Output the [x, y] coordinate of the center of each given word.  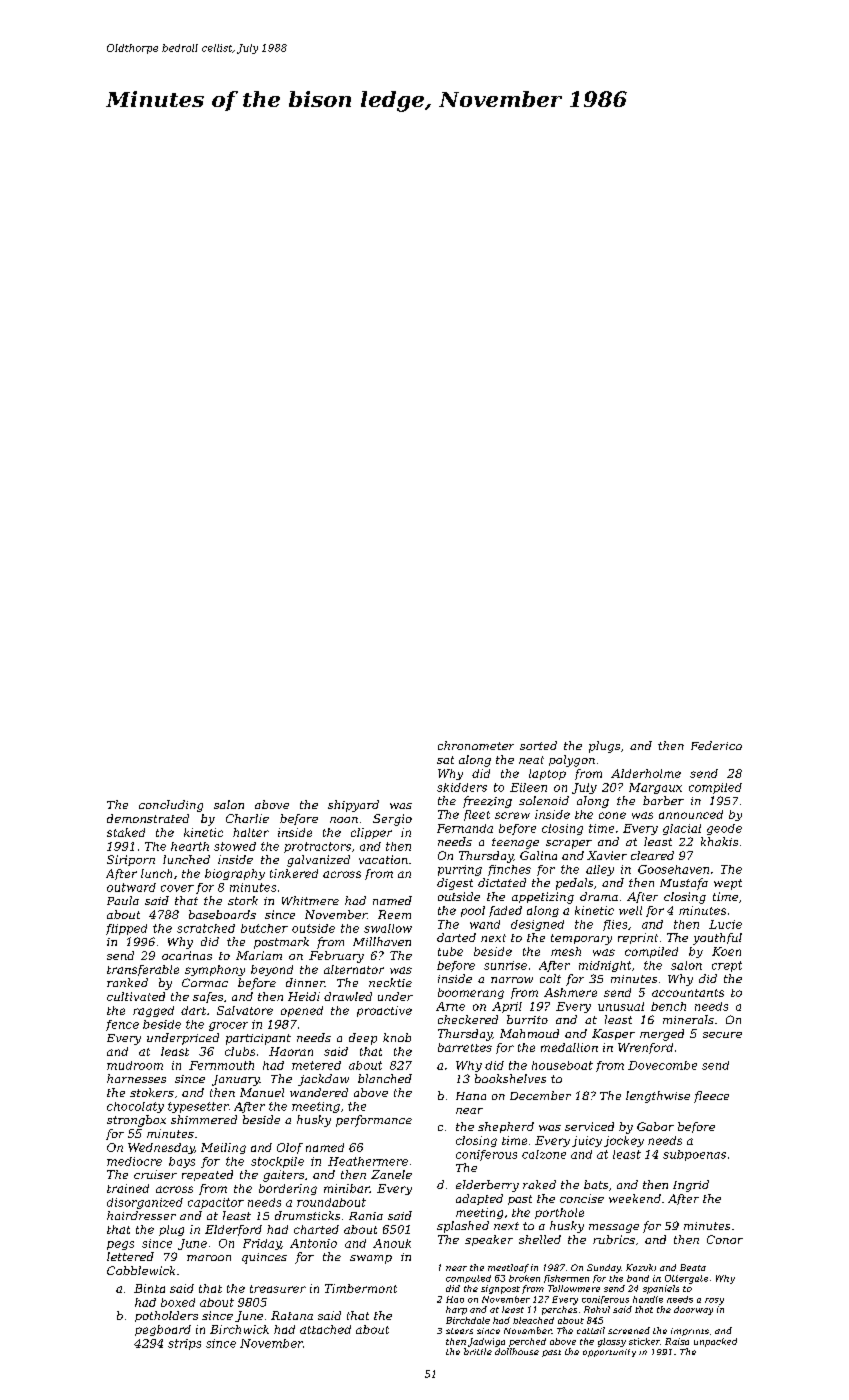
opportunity [609, 1353]
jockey [624, 1141]
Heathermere [368, 1161]
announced [691, 814]
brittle [478, 1351]
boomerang [471, 993]
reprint [638, 938]
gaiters [283, 1176]
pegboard [163, 1330]
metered [316, 1065]
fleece [711, 1097]
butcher [264, 928]
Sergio [392, 820]
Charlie [247, 818]
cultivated [136, 996]
